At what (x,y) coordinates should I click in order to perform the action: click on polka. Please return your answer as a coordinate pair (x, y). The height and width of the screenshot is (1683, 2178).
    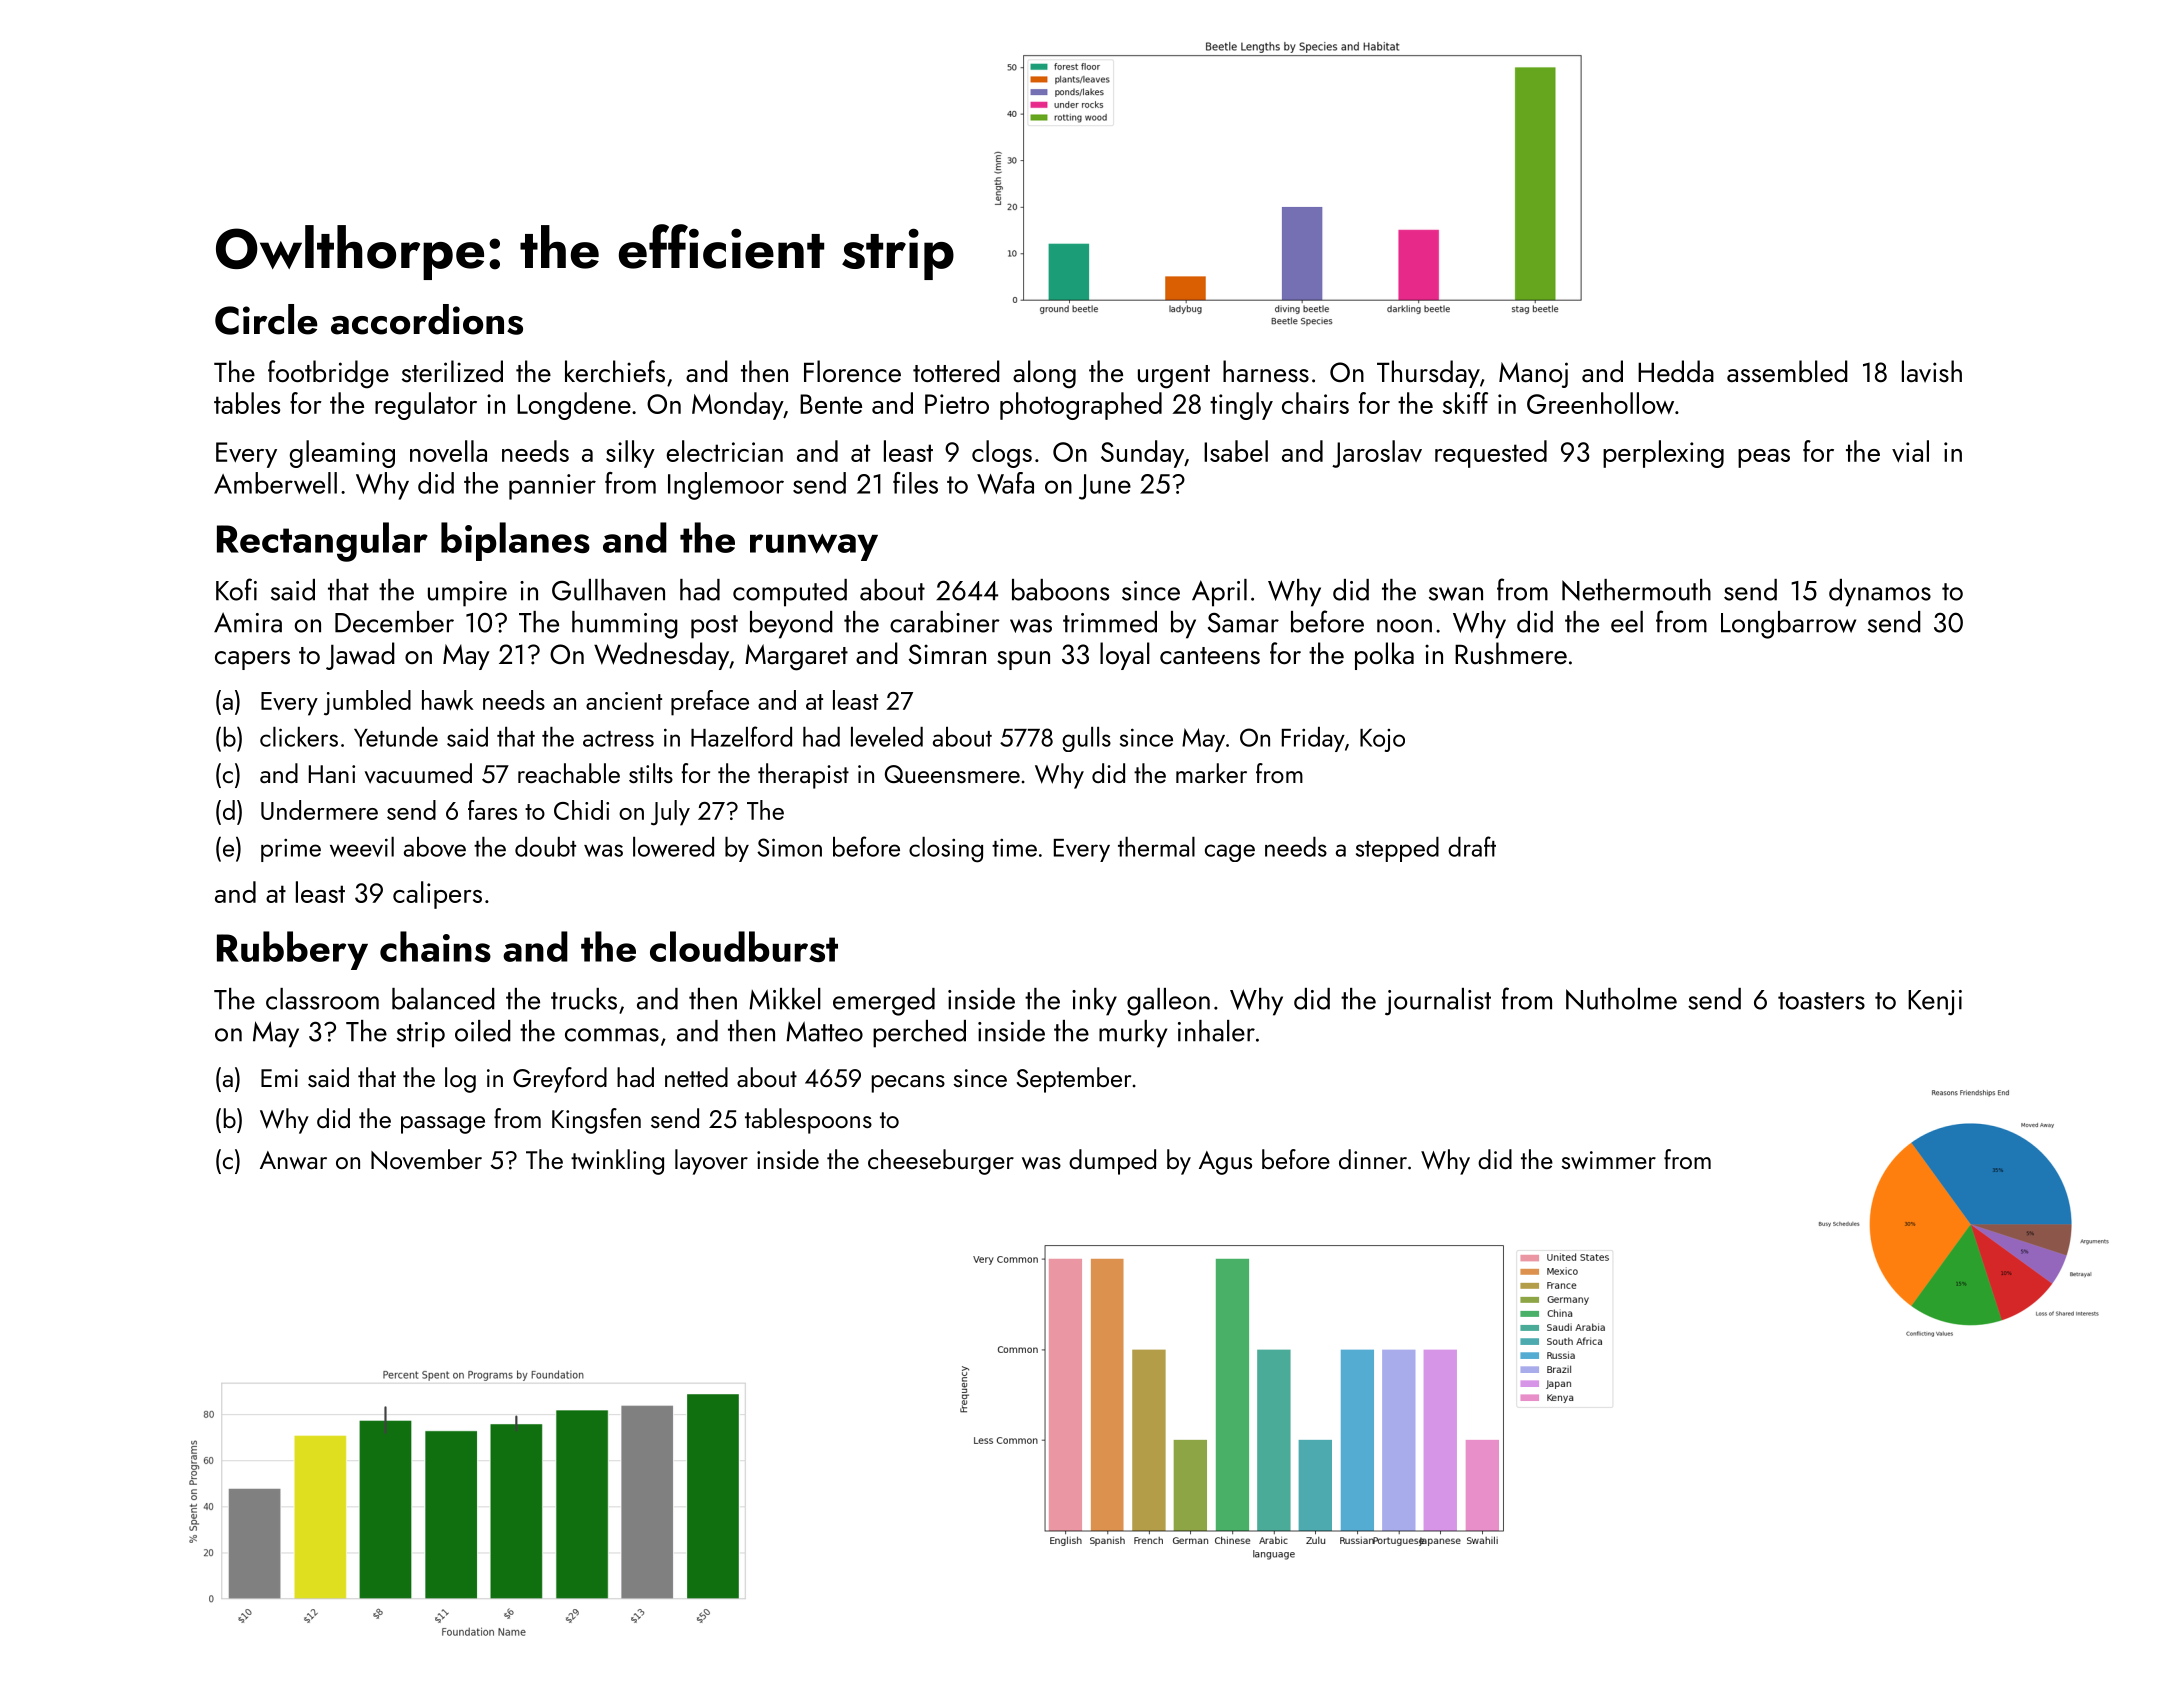
    Looking at the image, I should click on (1384, 656).
